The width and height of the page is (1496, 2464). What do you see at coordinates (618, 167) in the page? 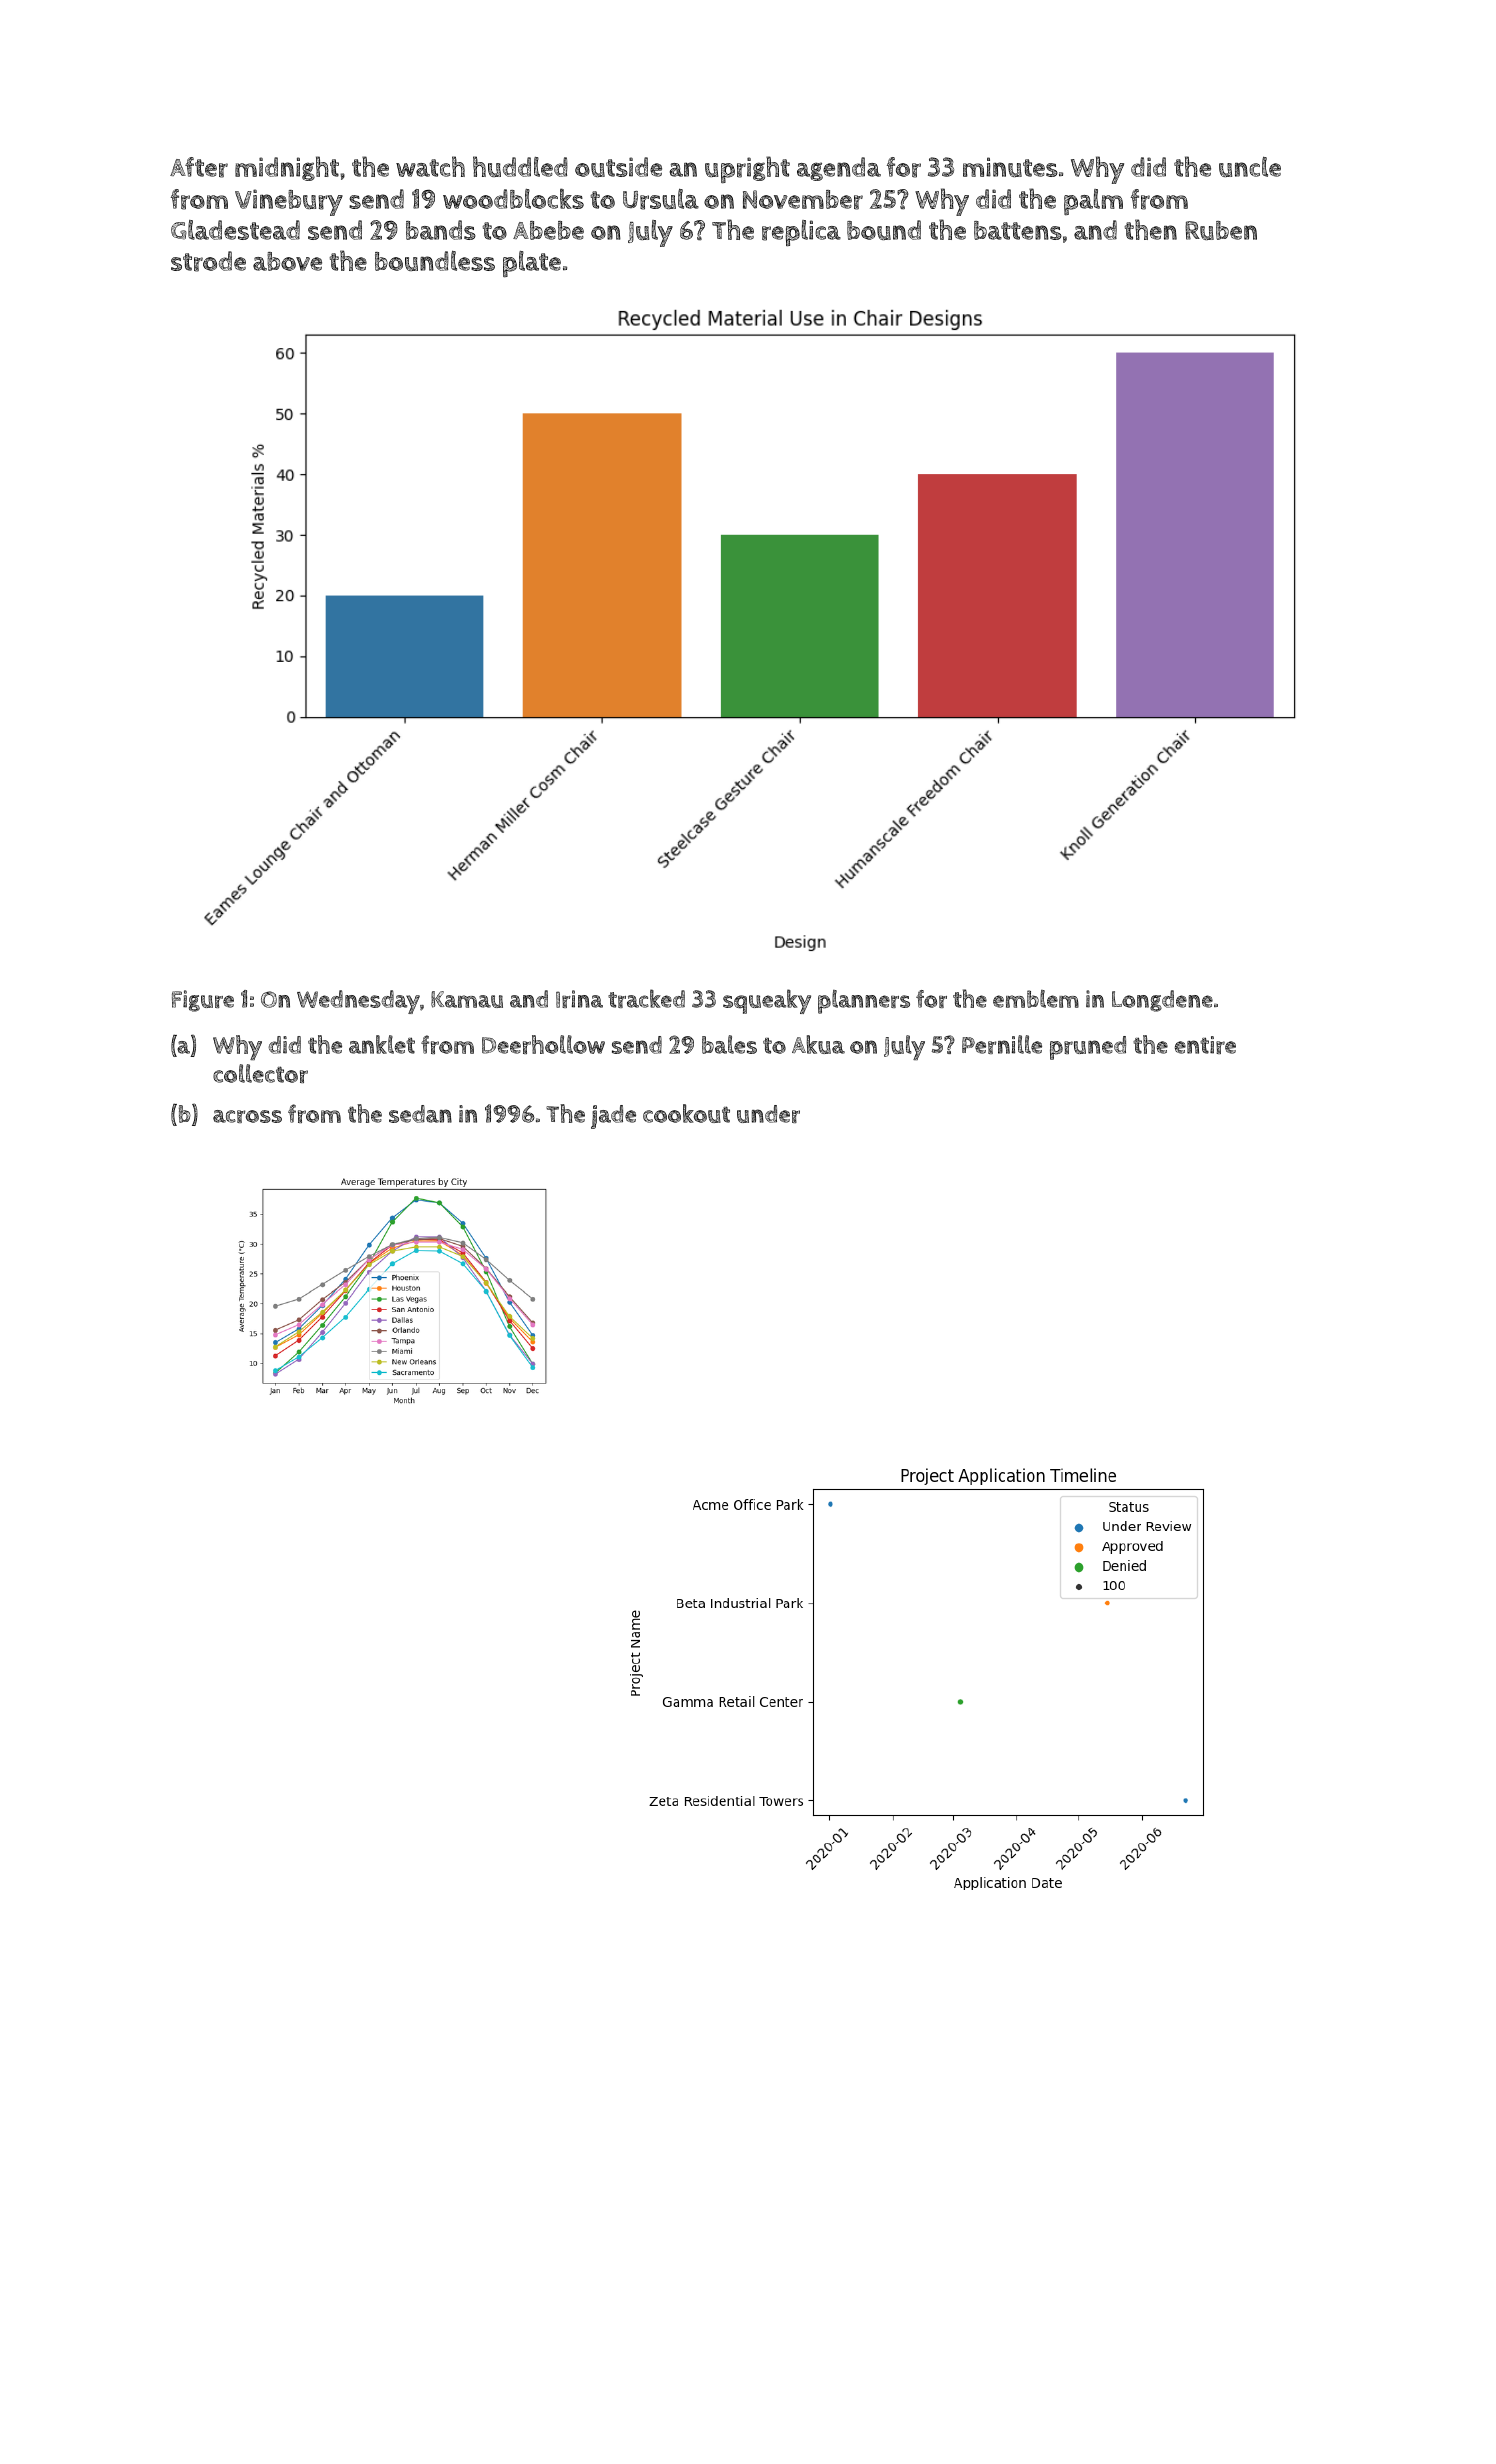
I see `outside` at bounding box center [618, 167].
